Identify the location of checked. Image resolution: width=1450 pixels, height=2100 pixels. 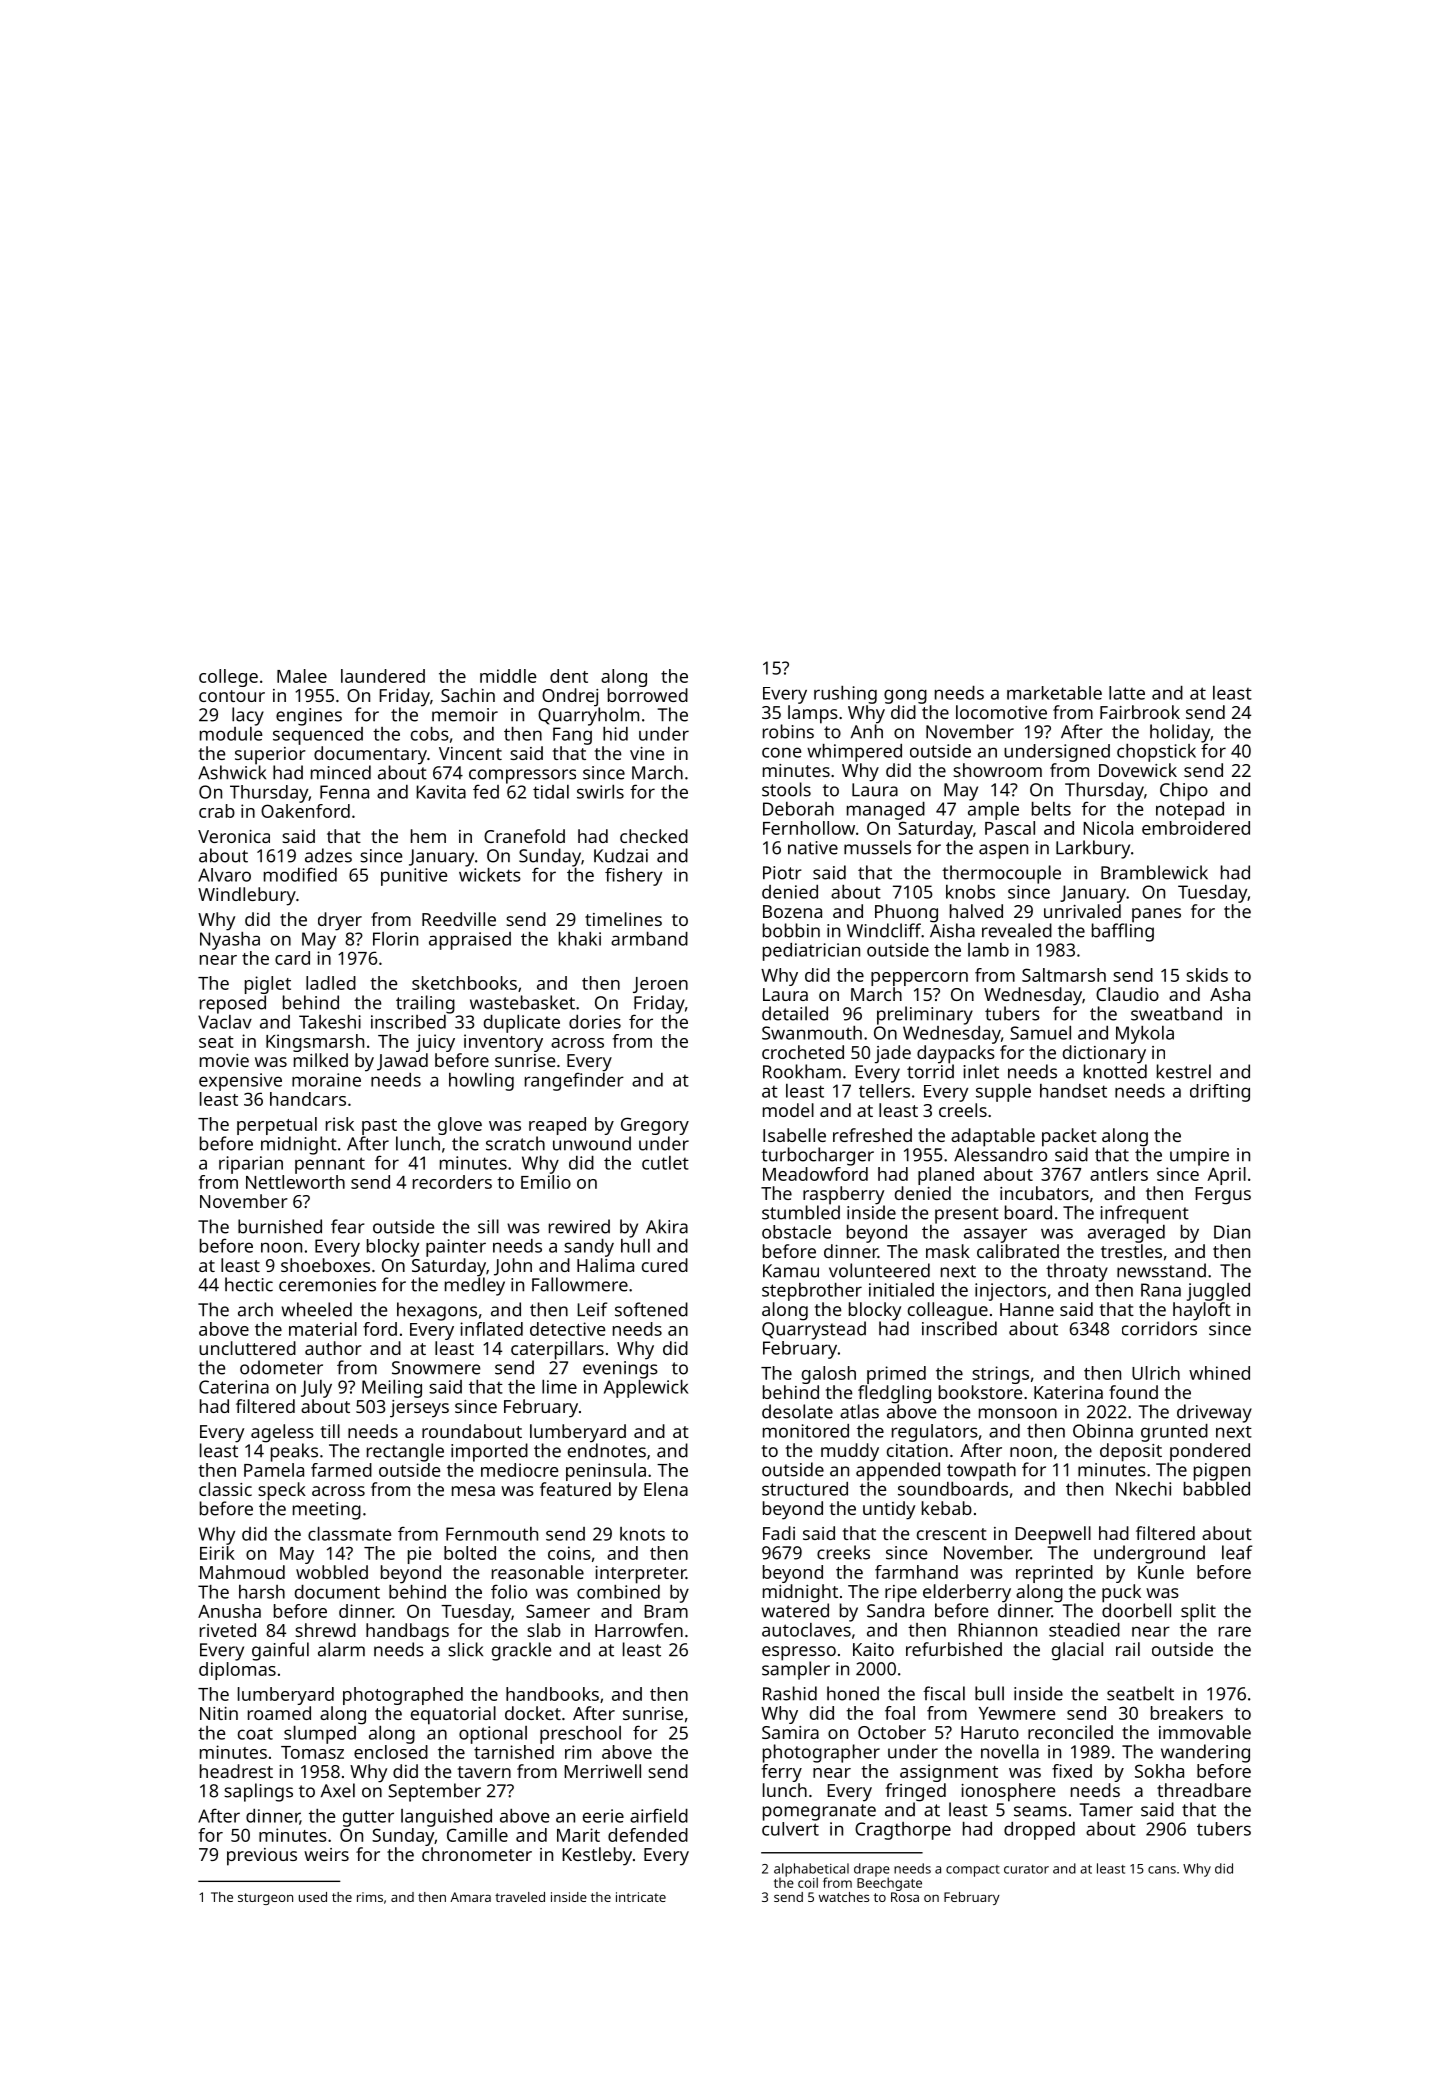
(654, 836).
